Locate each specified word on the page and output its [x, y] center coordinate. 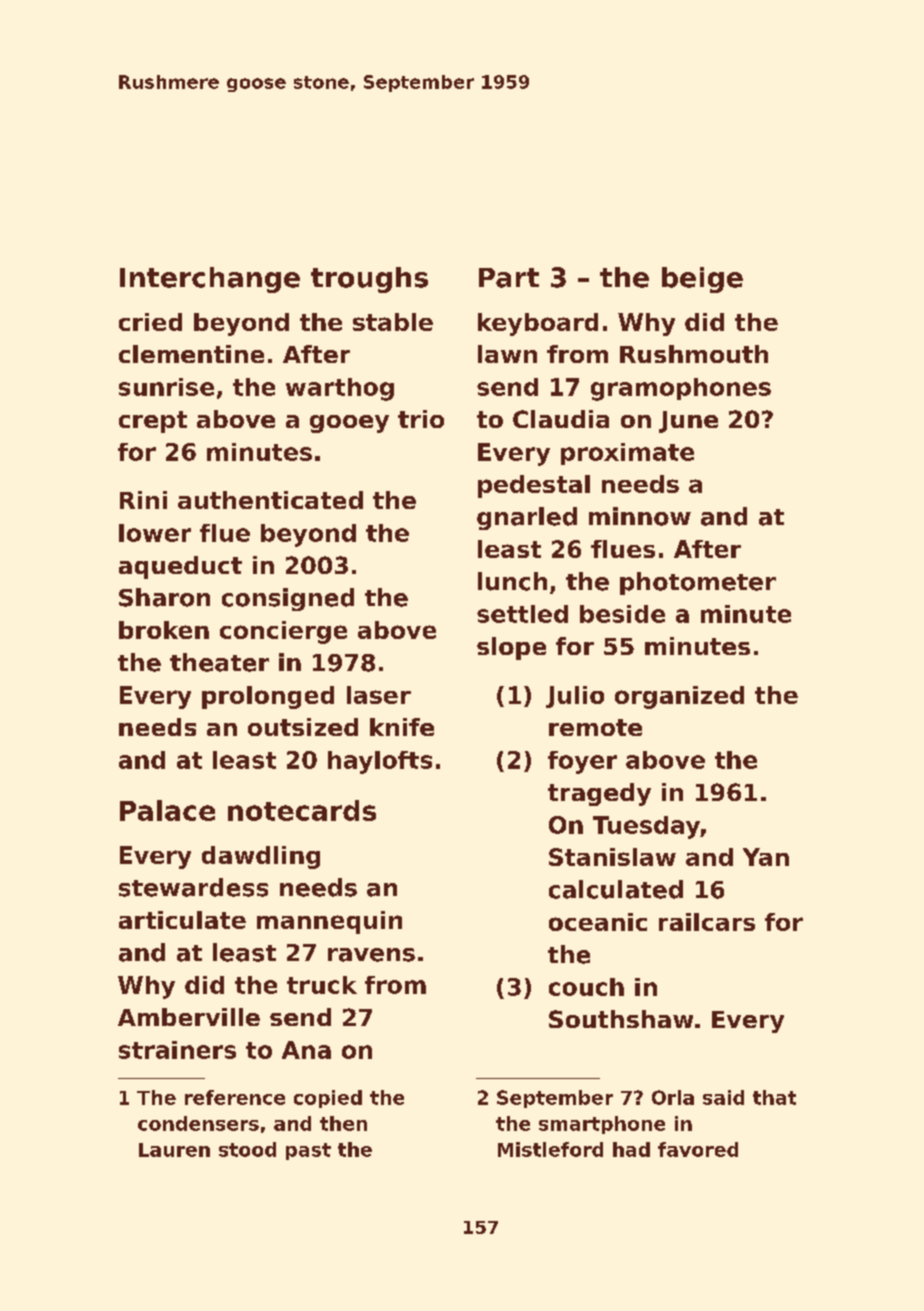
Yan [766, 857]
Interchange [210, 280]
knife [402, 727]
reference [235, 1097]
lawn [507, 354]
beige [702, 280]
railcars [707, 922]
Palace [167, 810]
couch [586, 987]
